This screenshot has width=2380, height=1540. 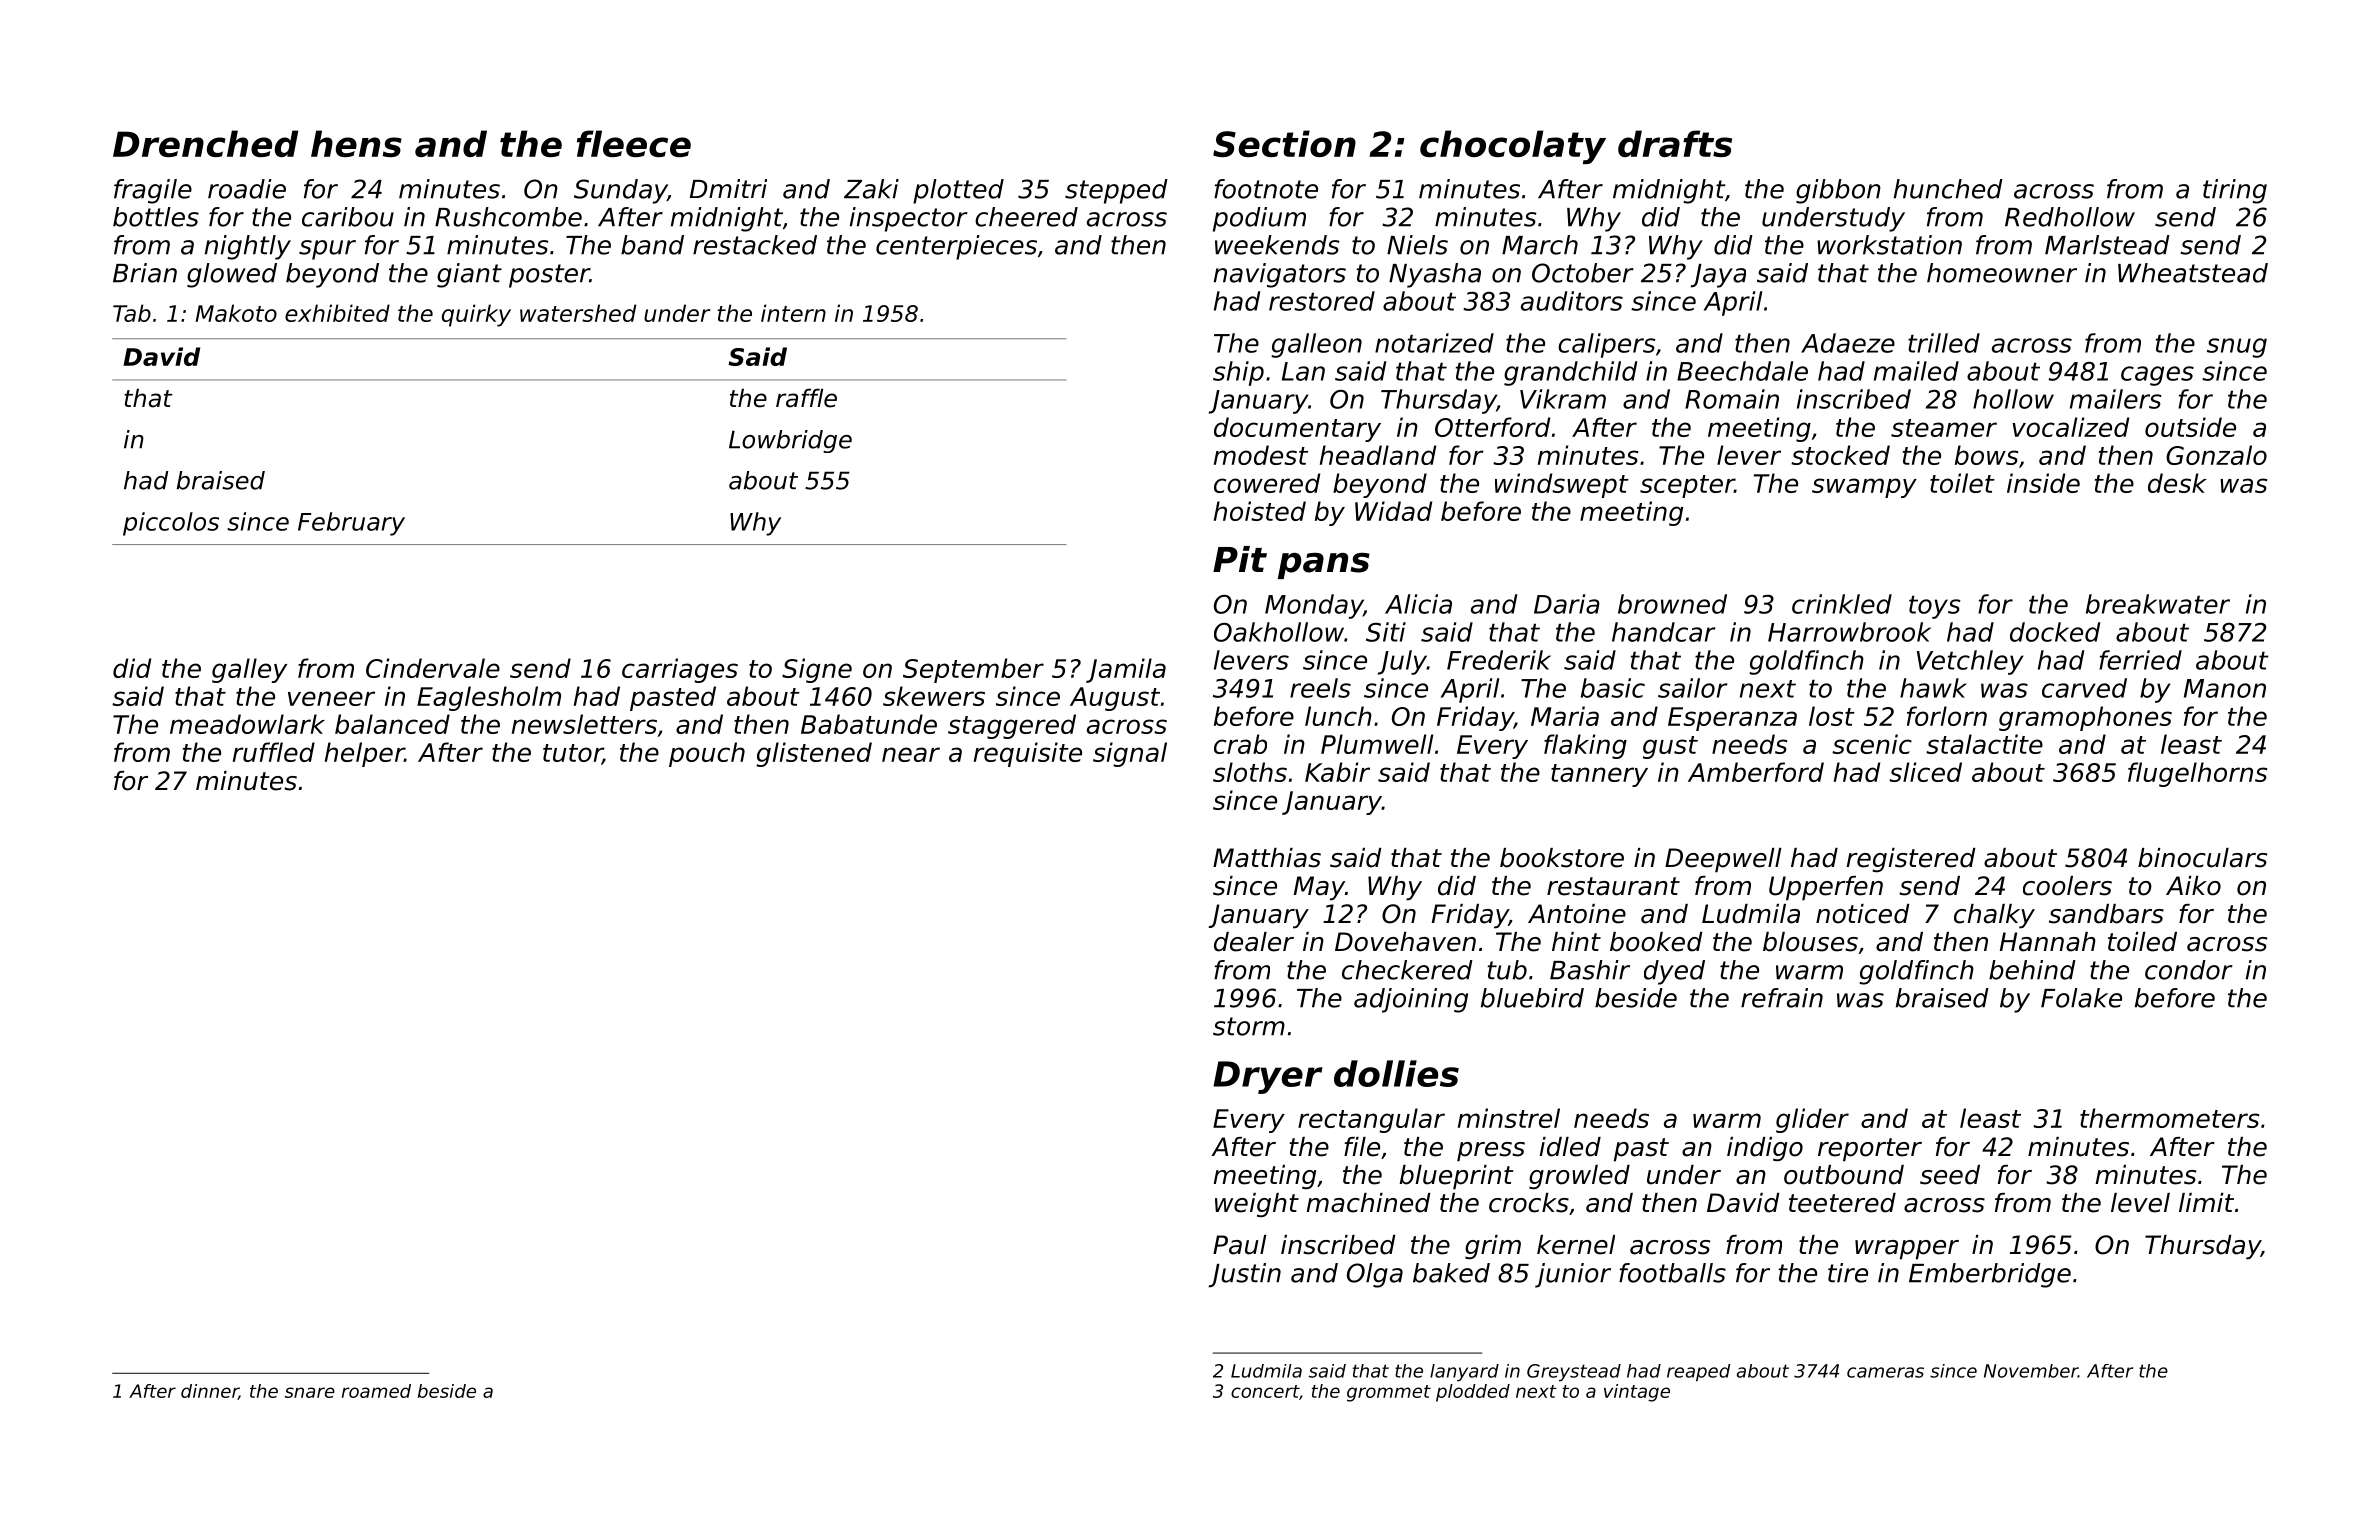 What do you see at coordinates (1249, 1026) in the screenshot?
I see `storm` at bounding box center [1249, 1026].
